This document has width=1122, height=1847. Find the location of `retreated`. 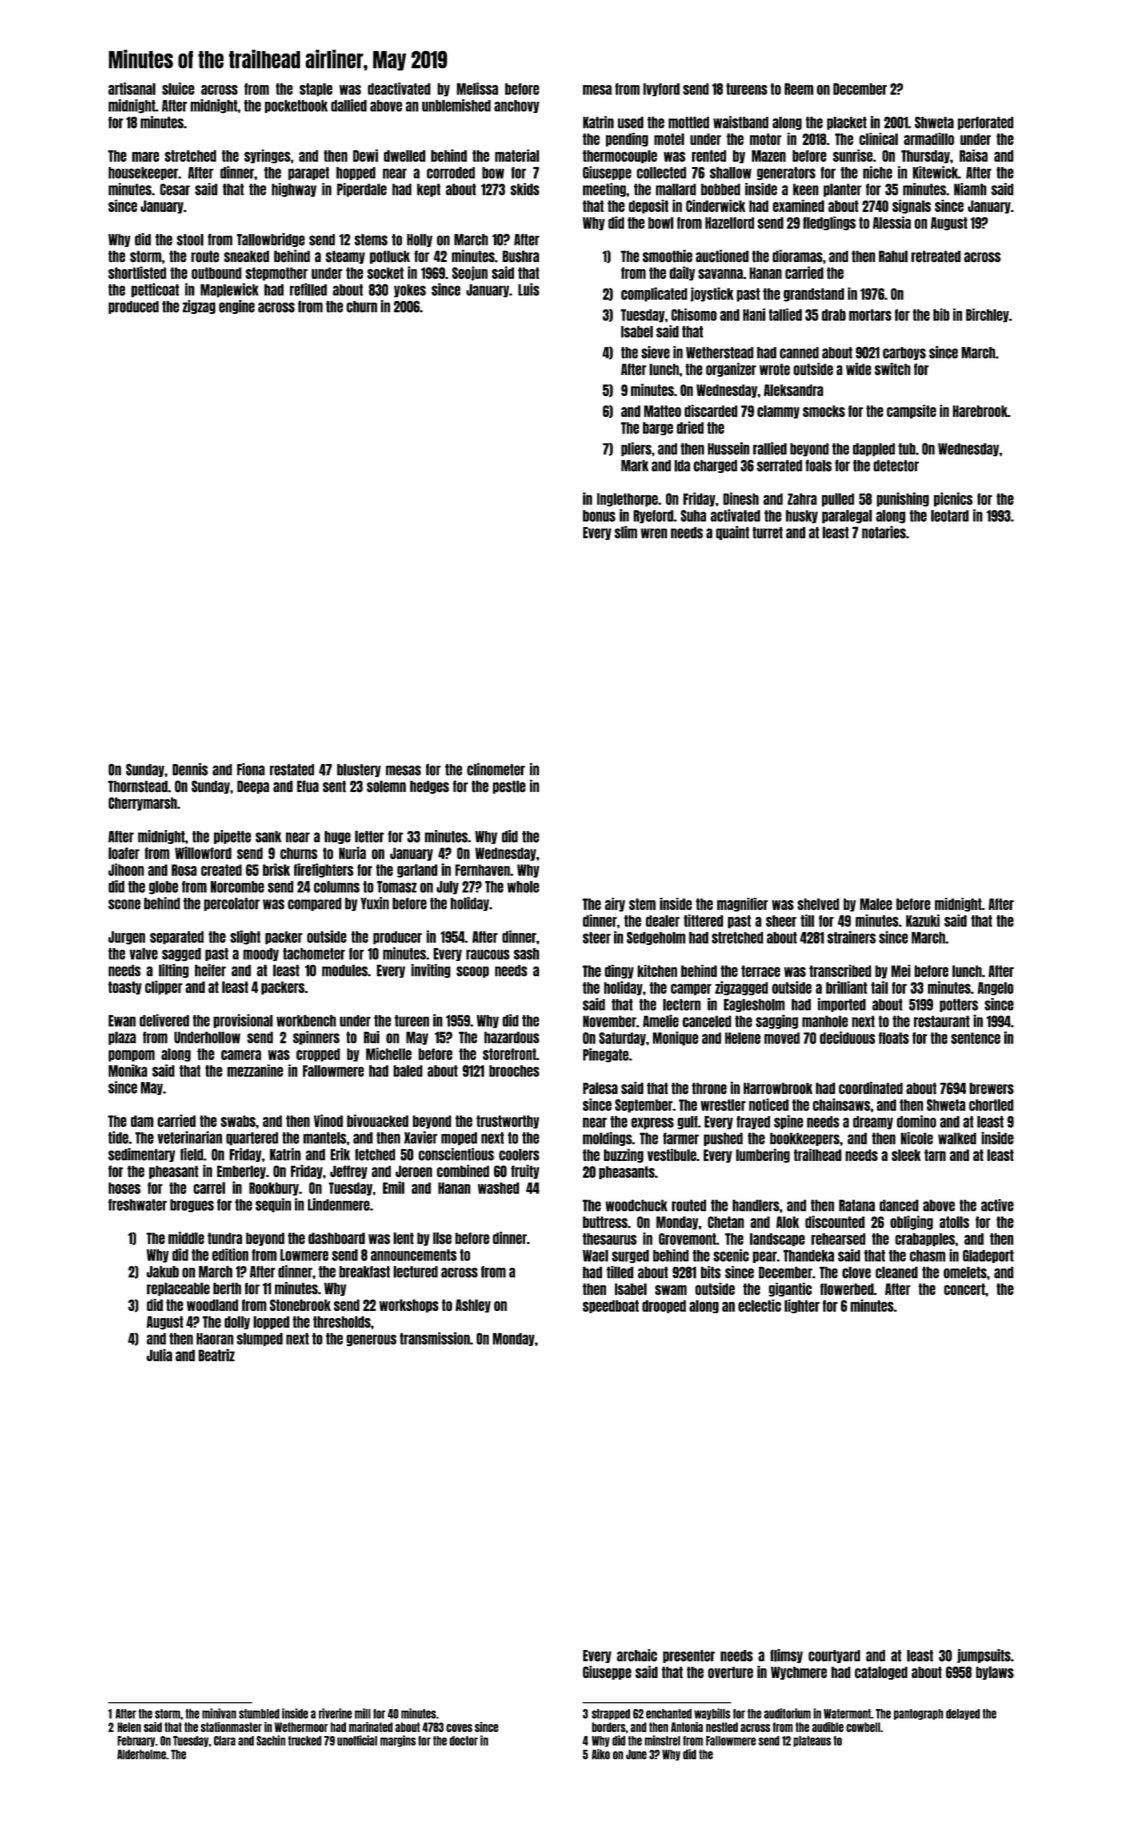

retreated is located at coordinates (936, 256).
